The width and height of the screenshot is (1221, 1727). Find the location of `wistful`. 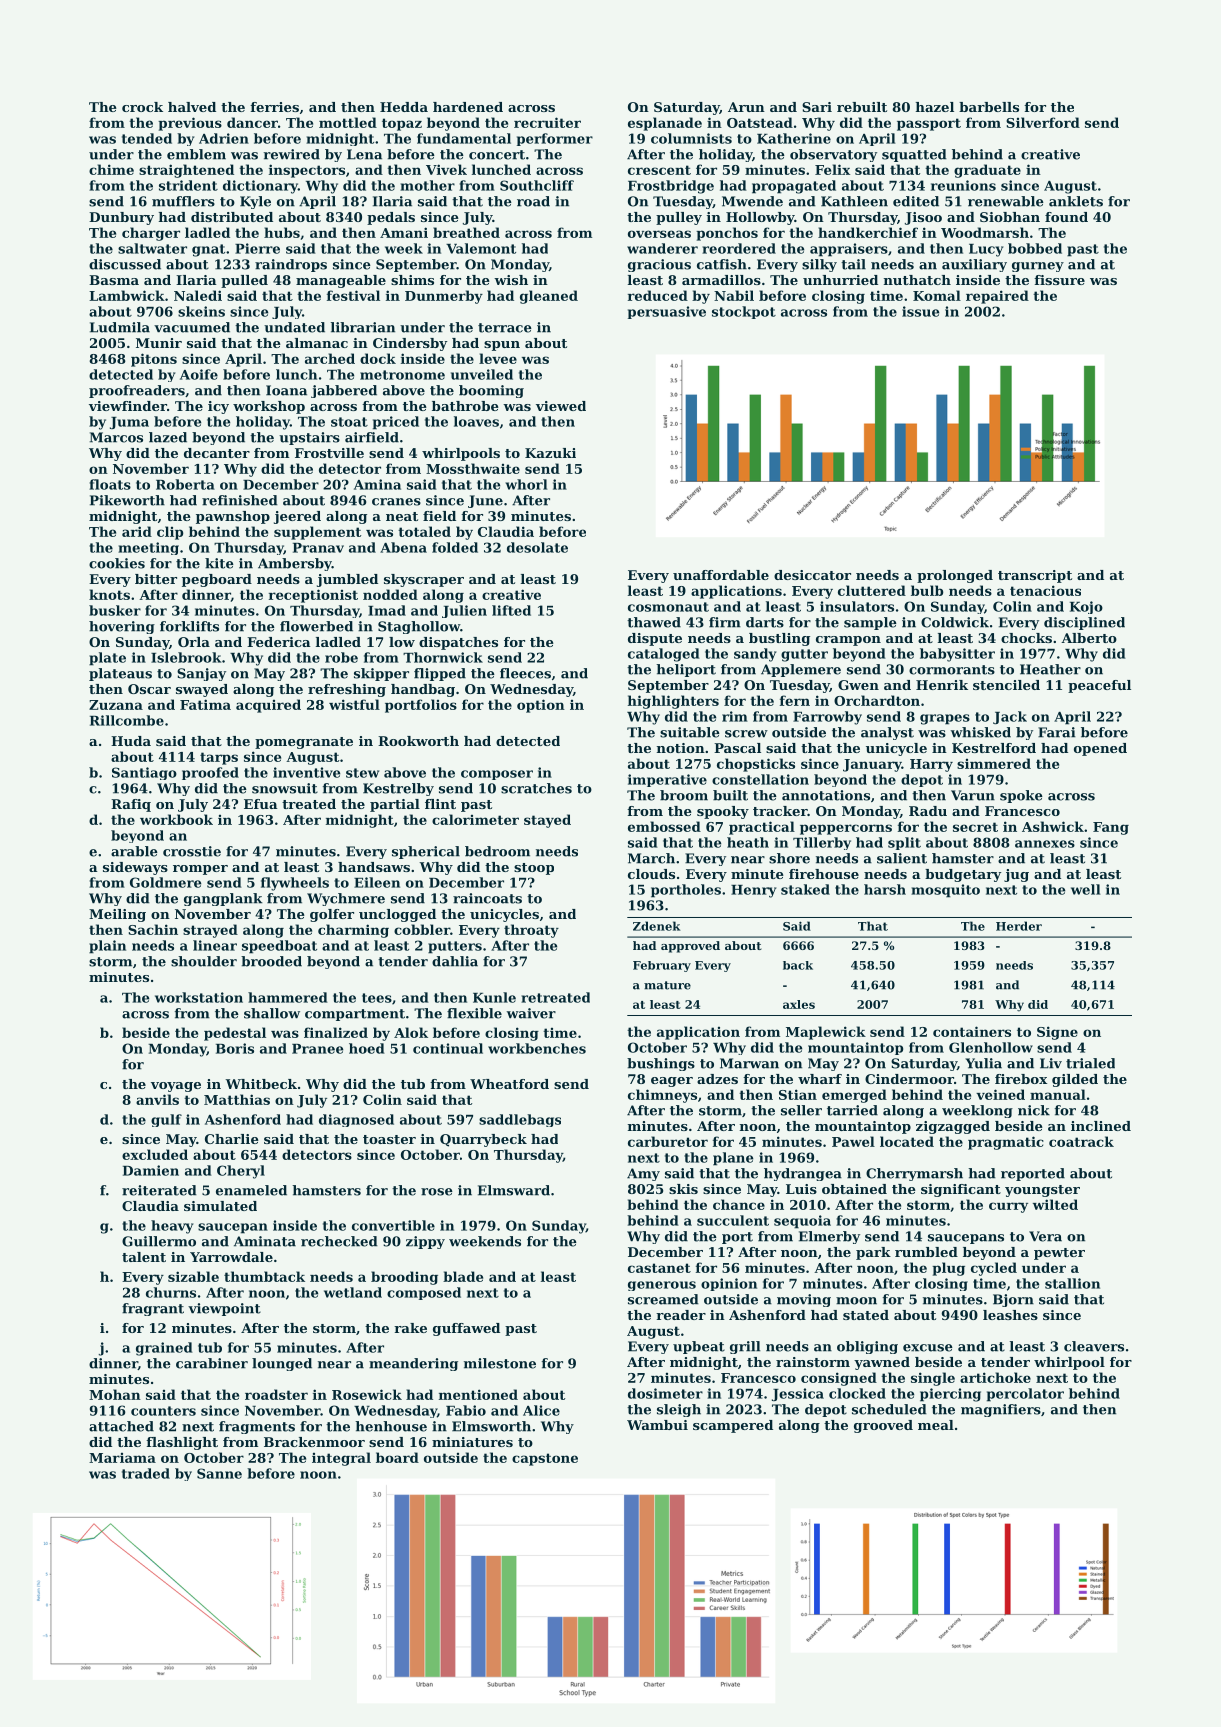

wistful is located at coordinates (354, 704).
